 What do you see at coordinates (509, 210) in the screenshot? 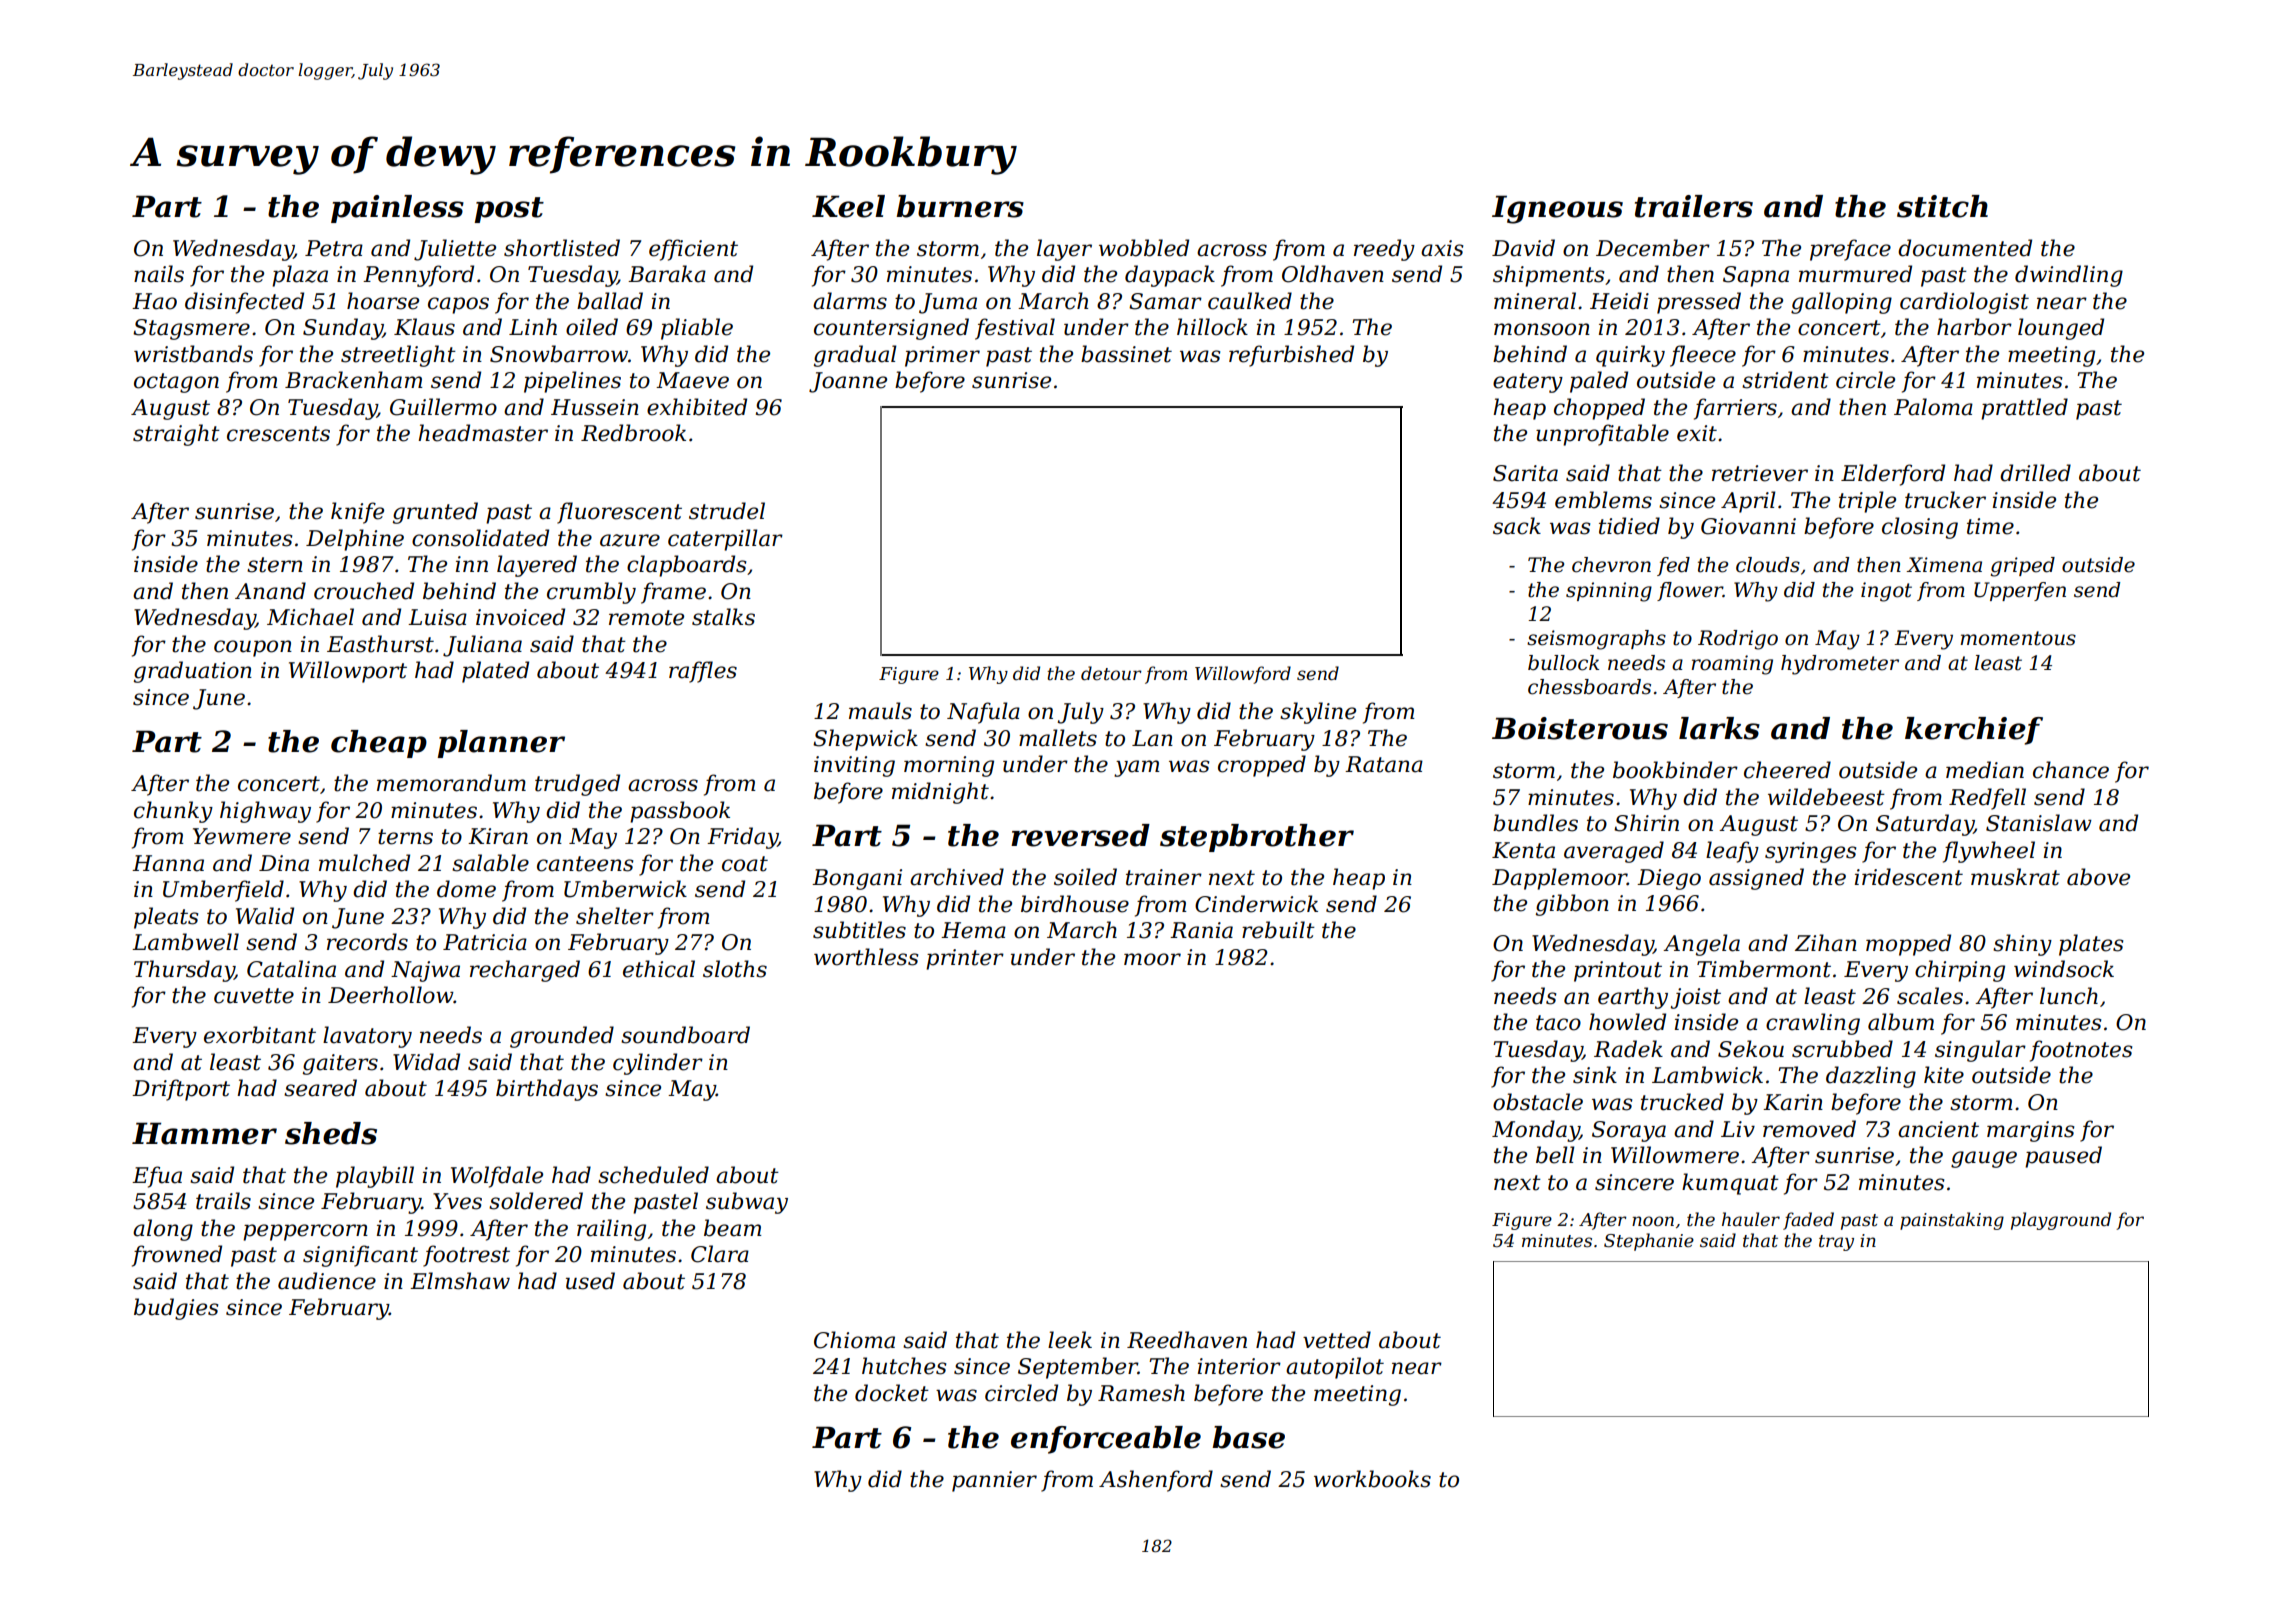
I see `post` at bounding box center [509, 210].
